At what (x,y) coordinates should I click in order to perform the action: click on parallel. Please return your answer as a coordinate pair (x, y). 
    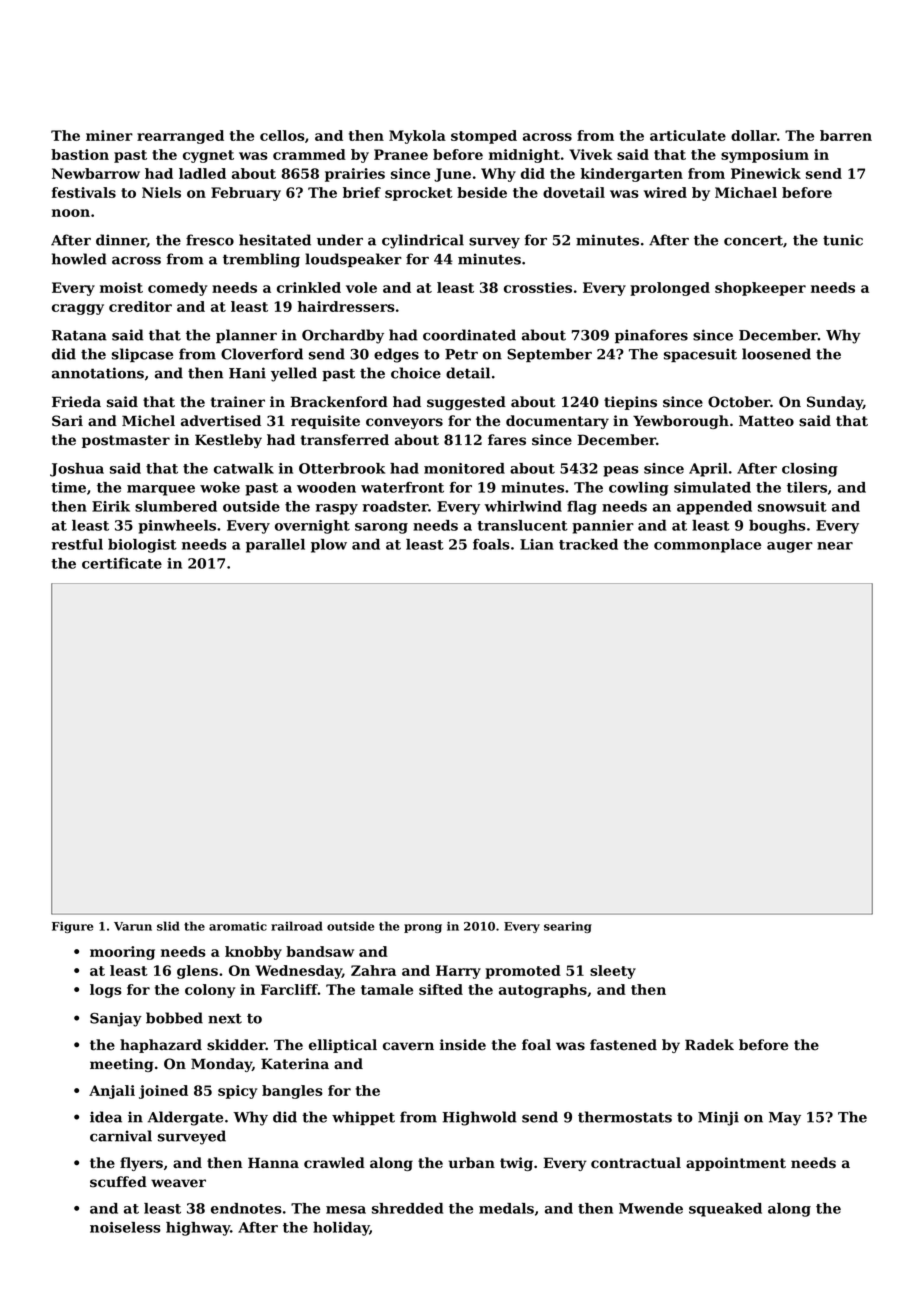
    Looking at the image, I should click on (275, 546).
